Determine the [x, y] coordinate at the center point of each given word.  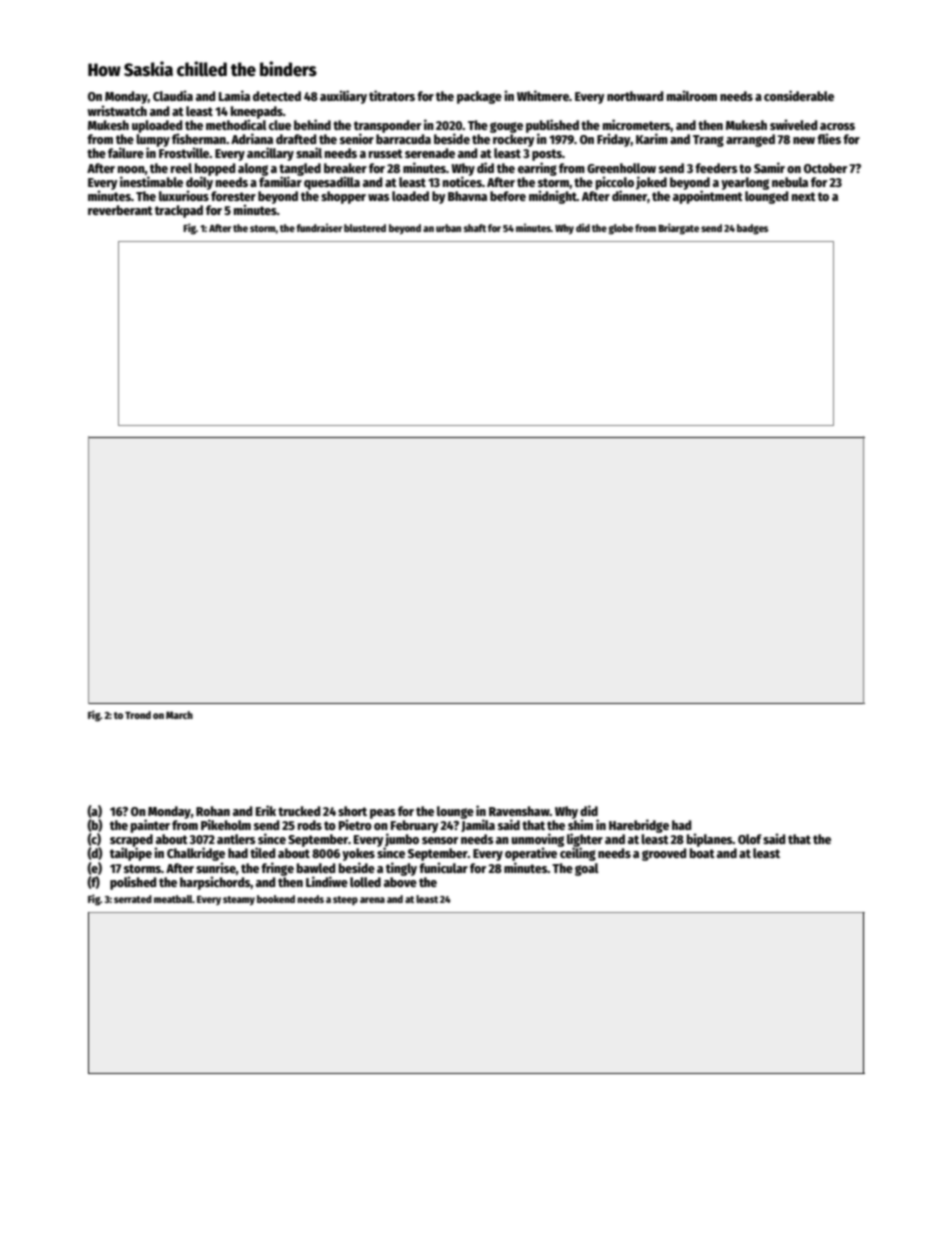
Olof [750, 839]
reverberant [120, 210]
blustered [365, 228]
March [179, 715]
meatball [173, 899]
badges [752, 229]
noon [131, 169]
